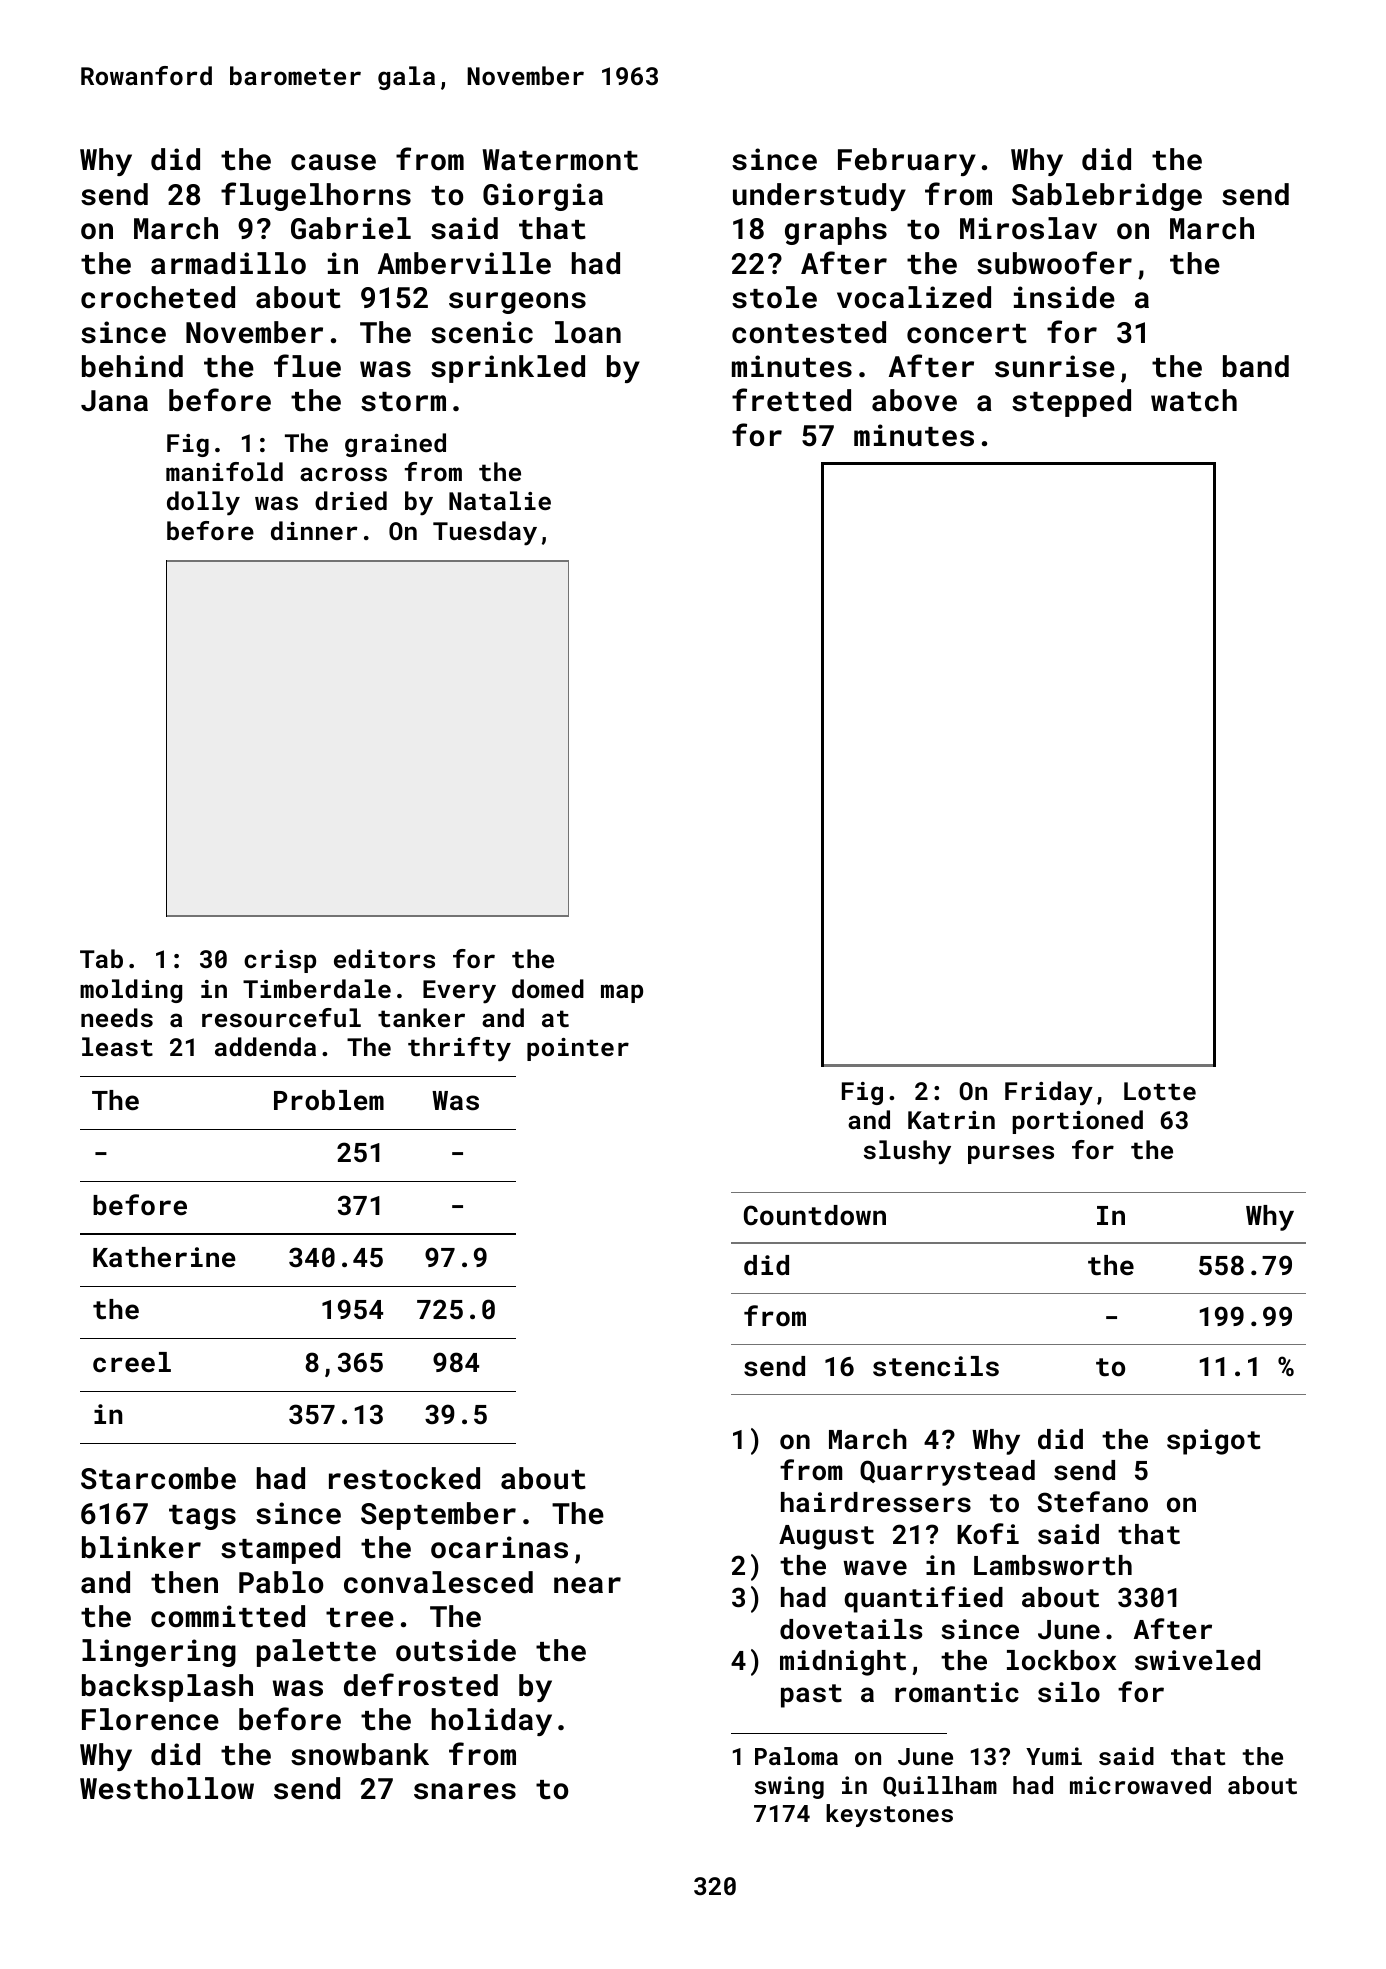 The image size is (1386, 1969). Describe the element at coordinates (404, 1478) in the image. I see `restocked` at that location.
